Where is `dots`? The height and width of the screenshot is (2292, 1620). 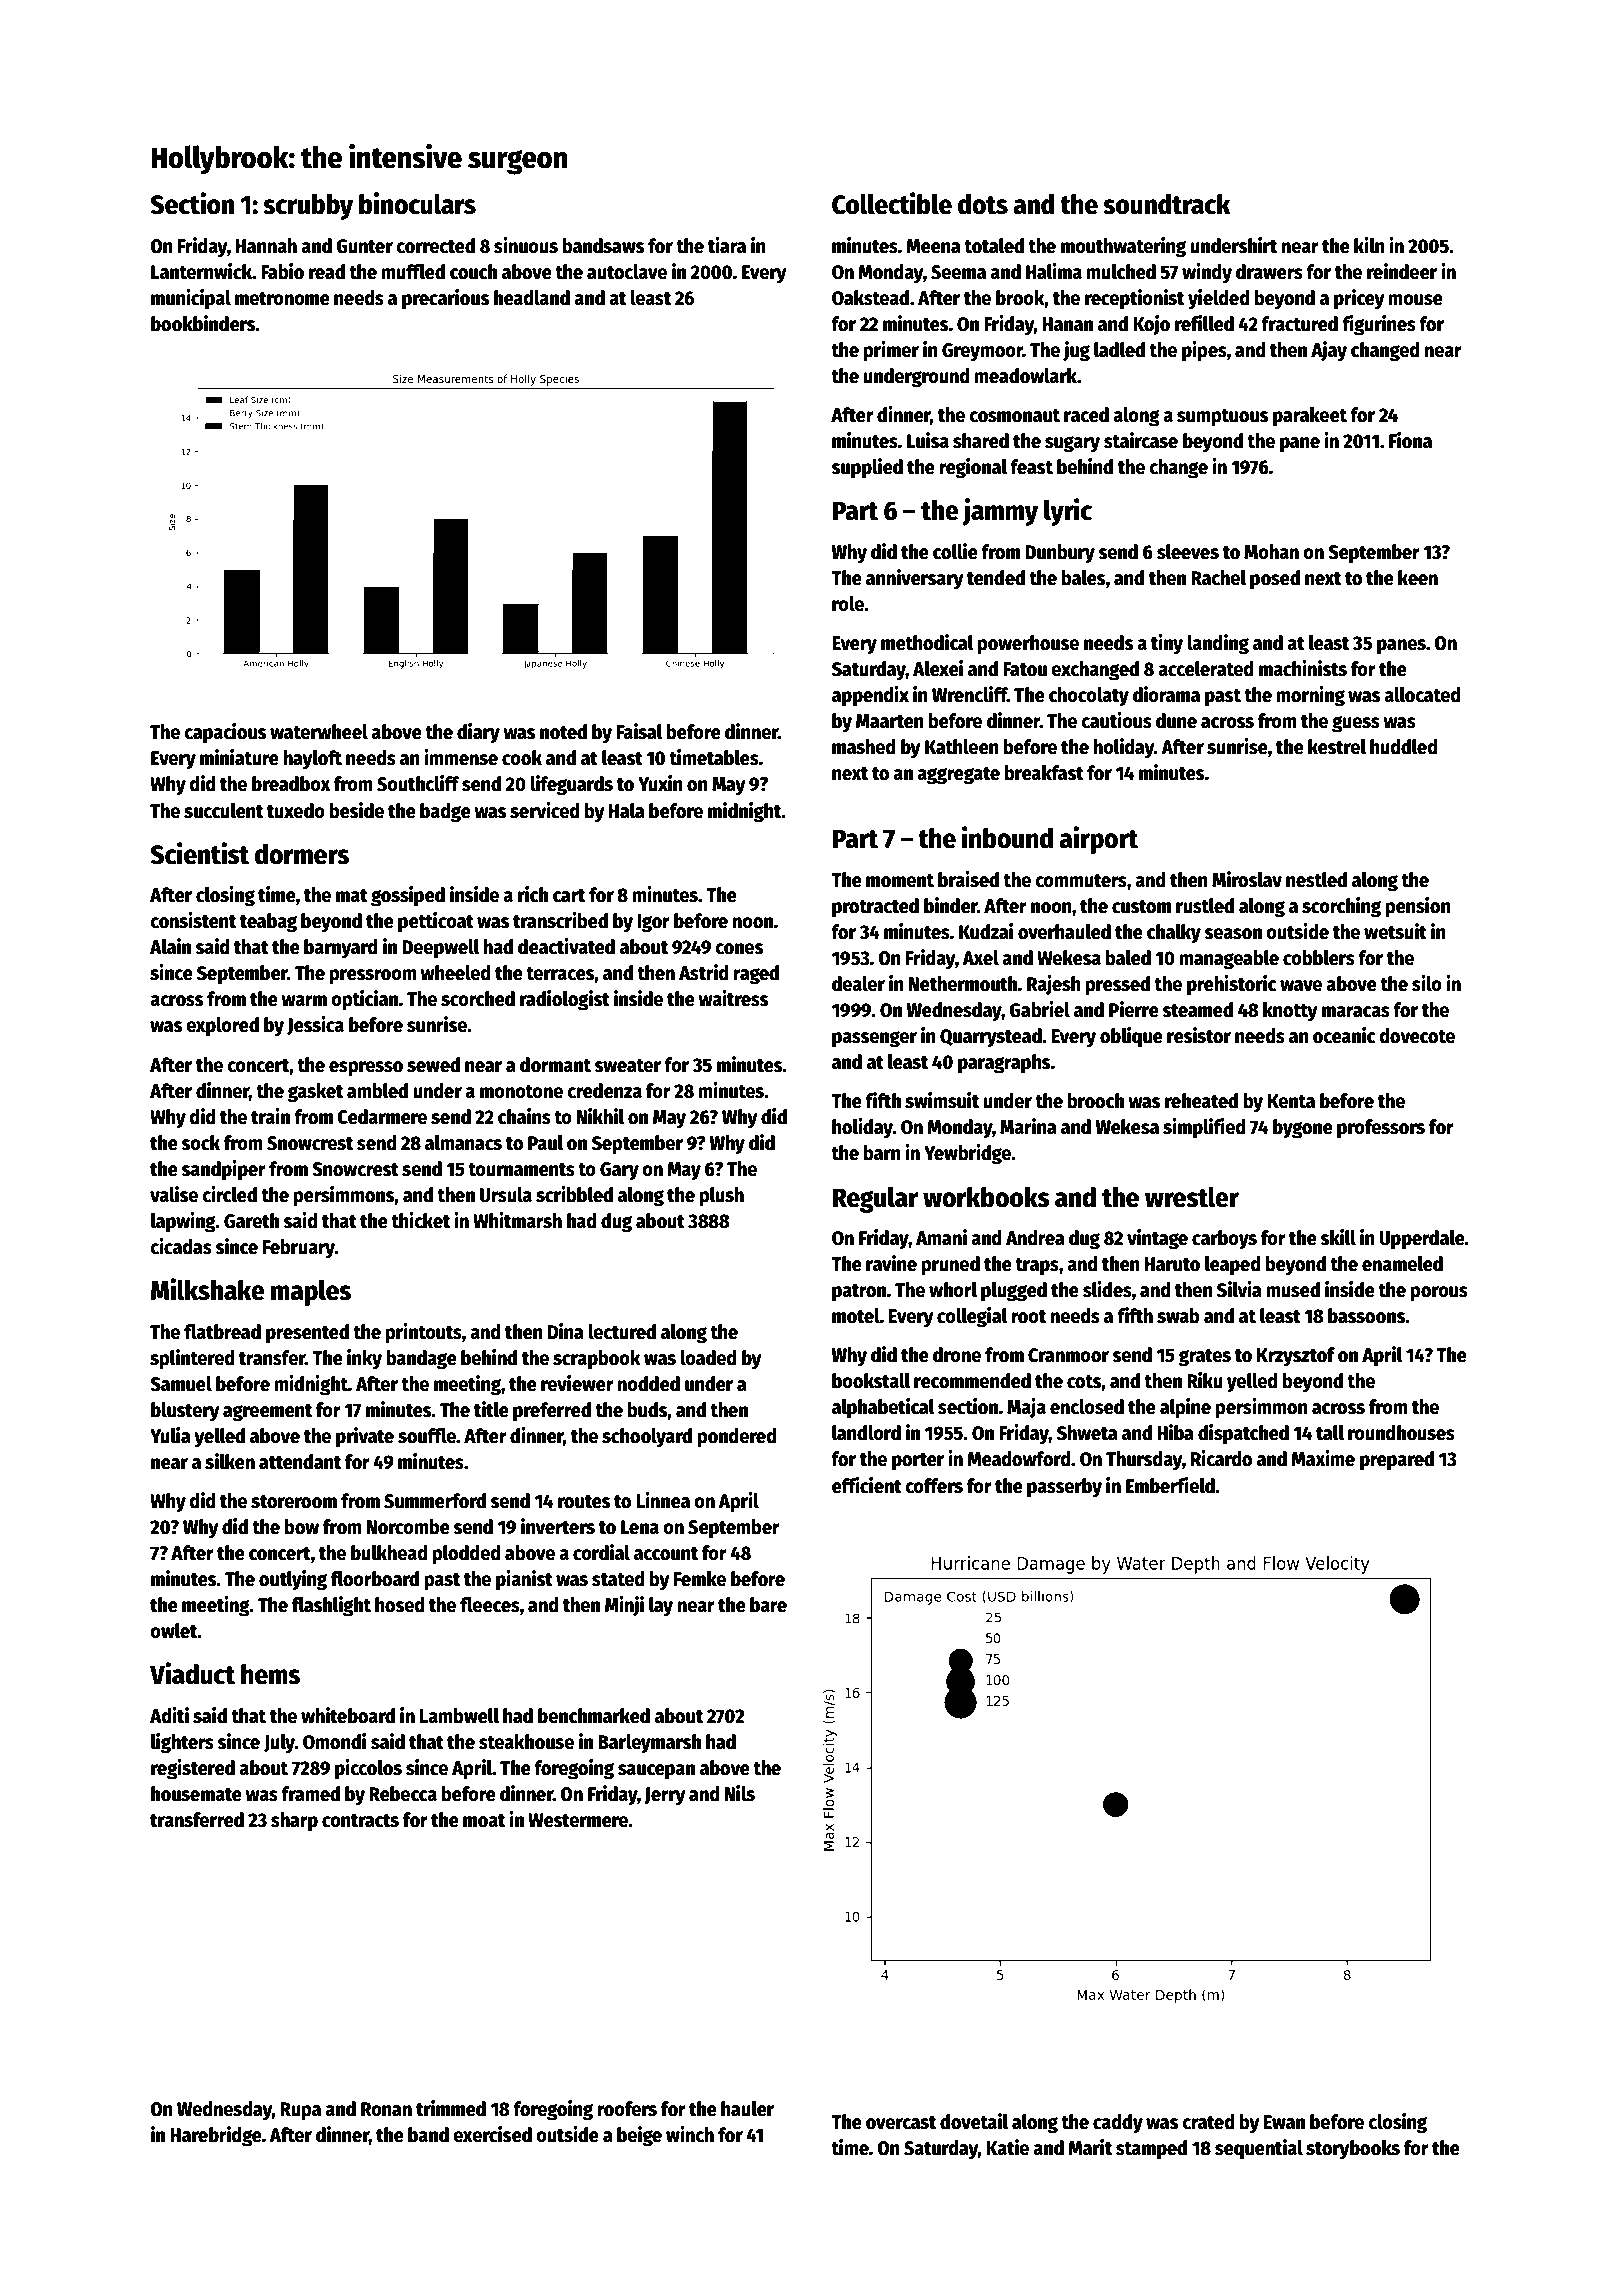 dots is located at coordinates (983, 204).
